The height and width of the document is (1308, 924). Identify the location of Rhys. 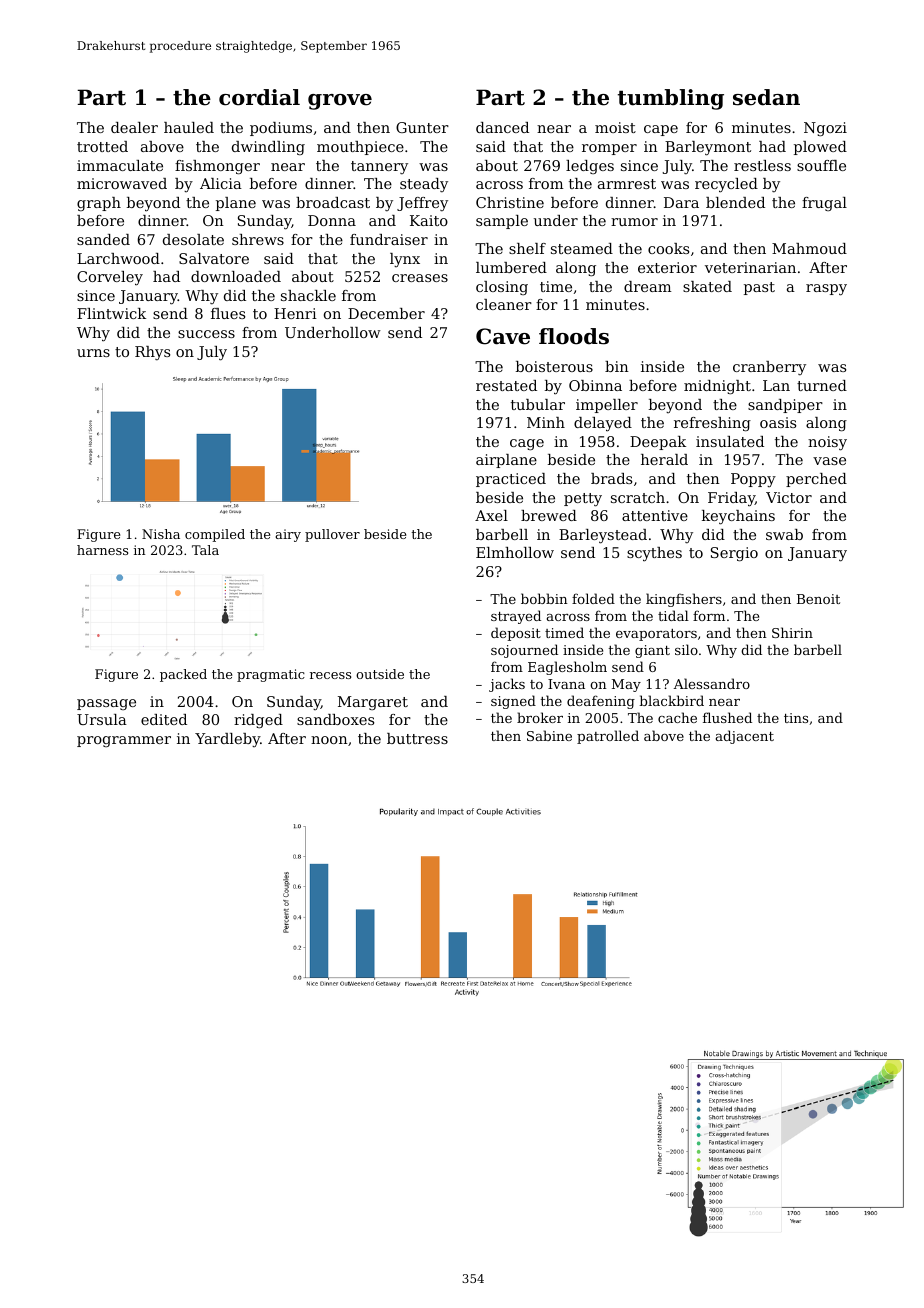
(152, 353).
